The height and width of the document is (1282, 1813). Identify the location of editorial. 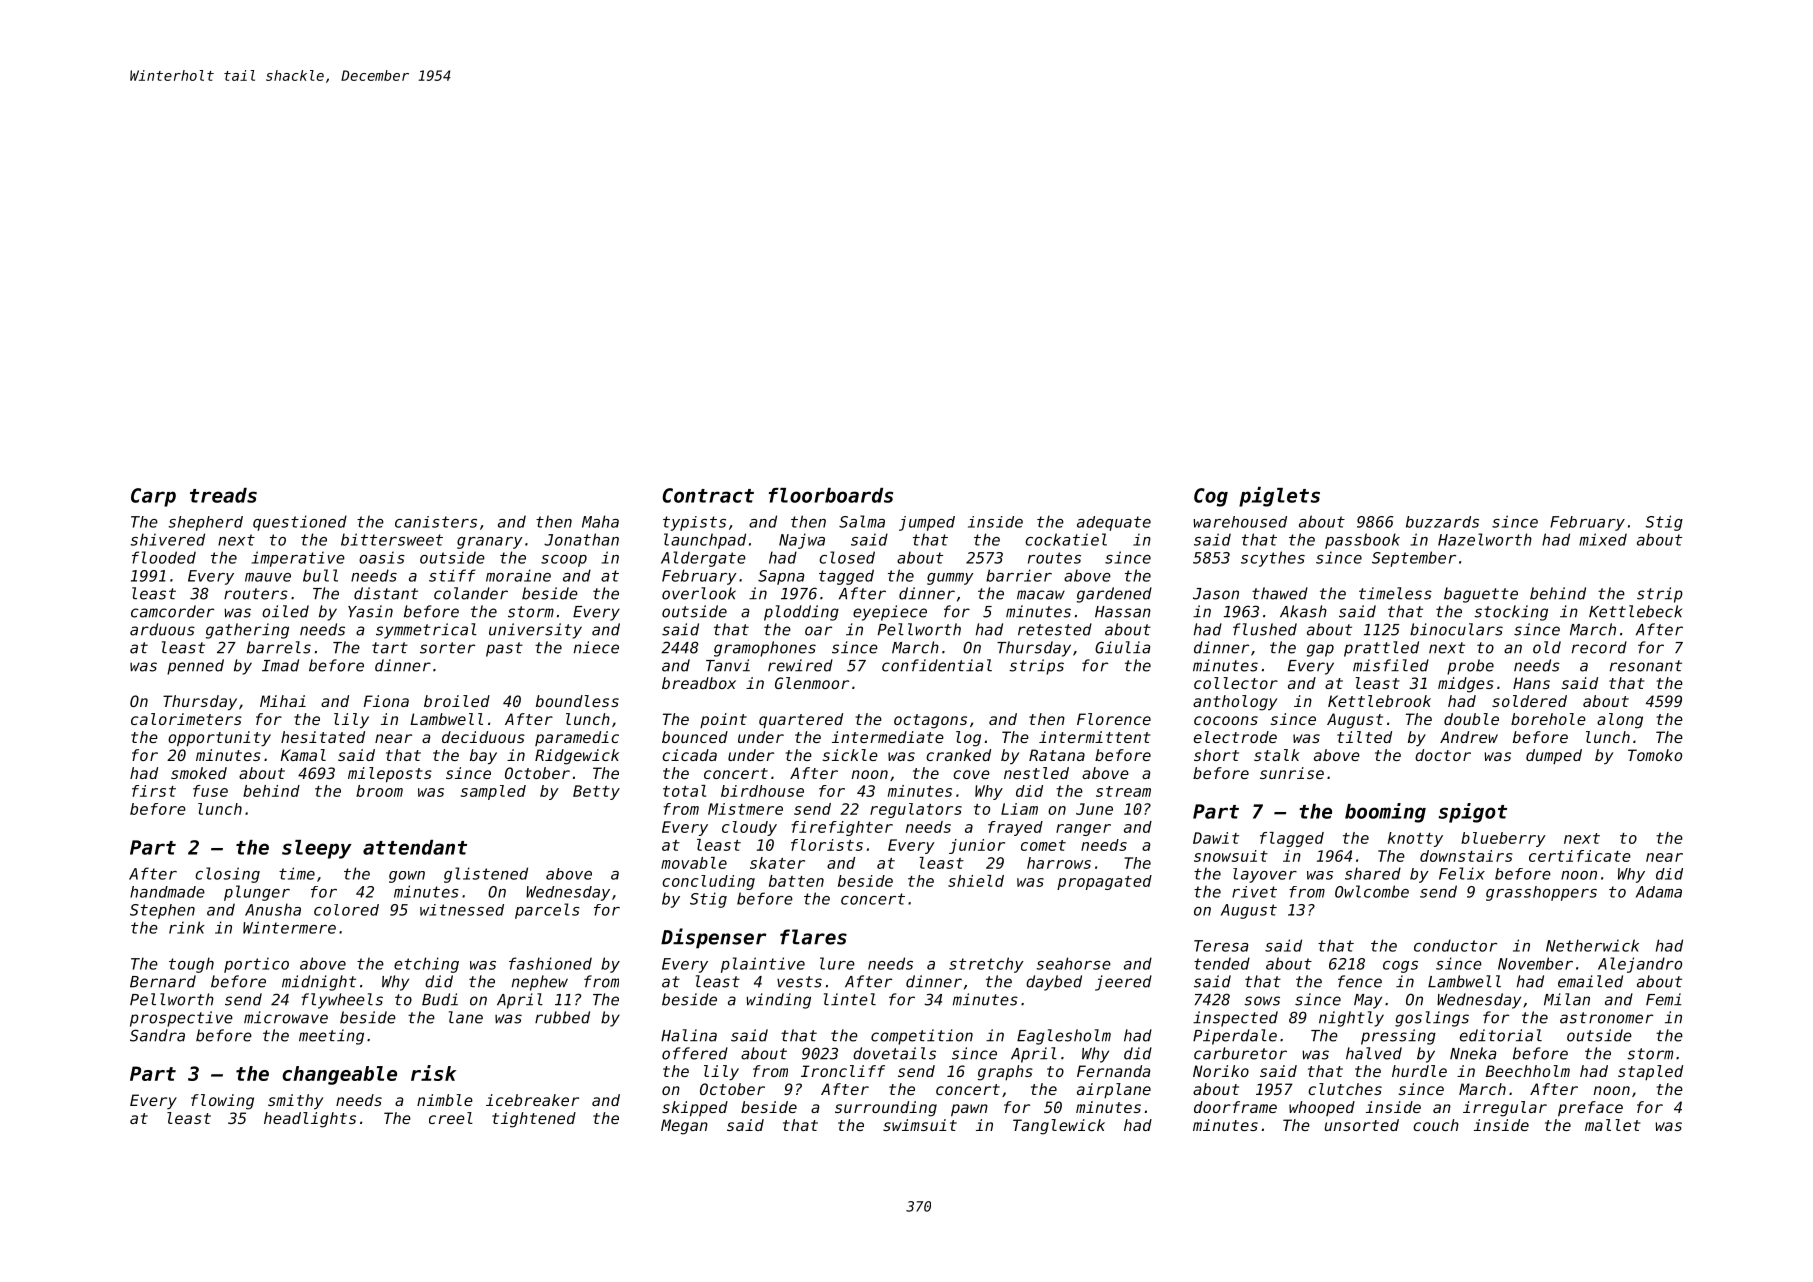
(1501, 1035).
